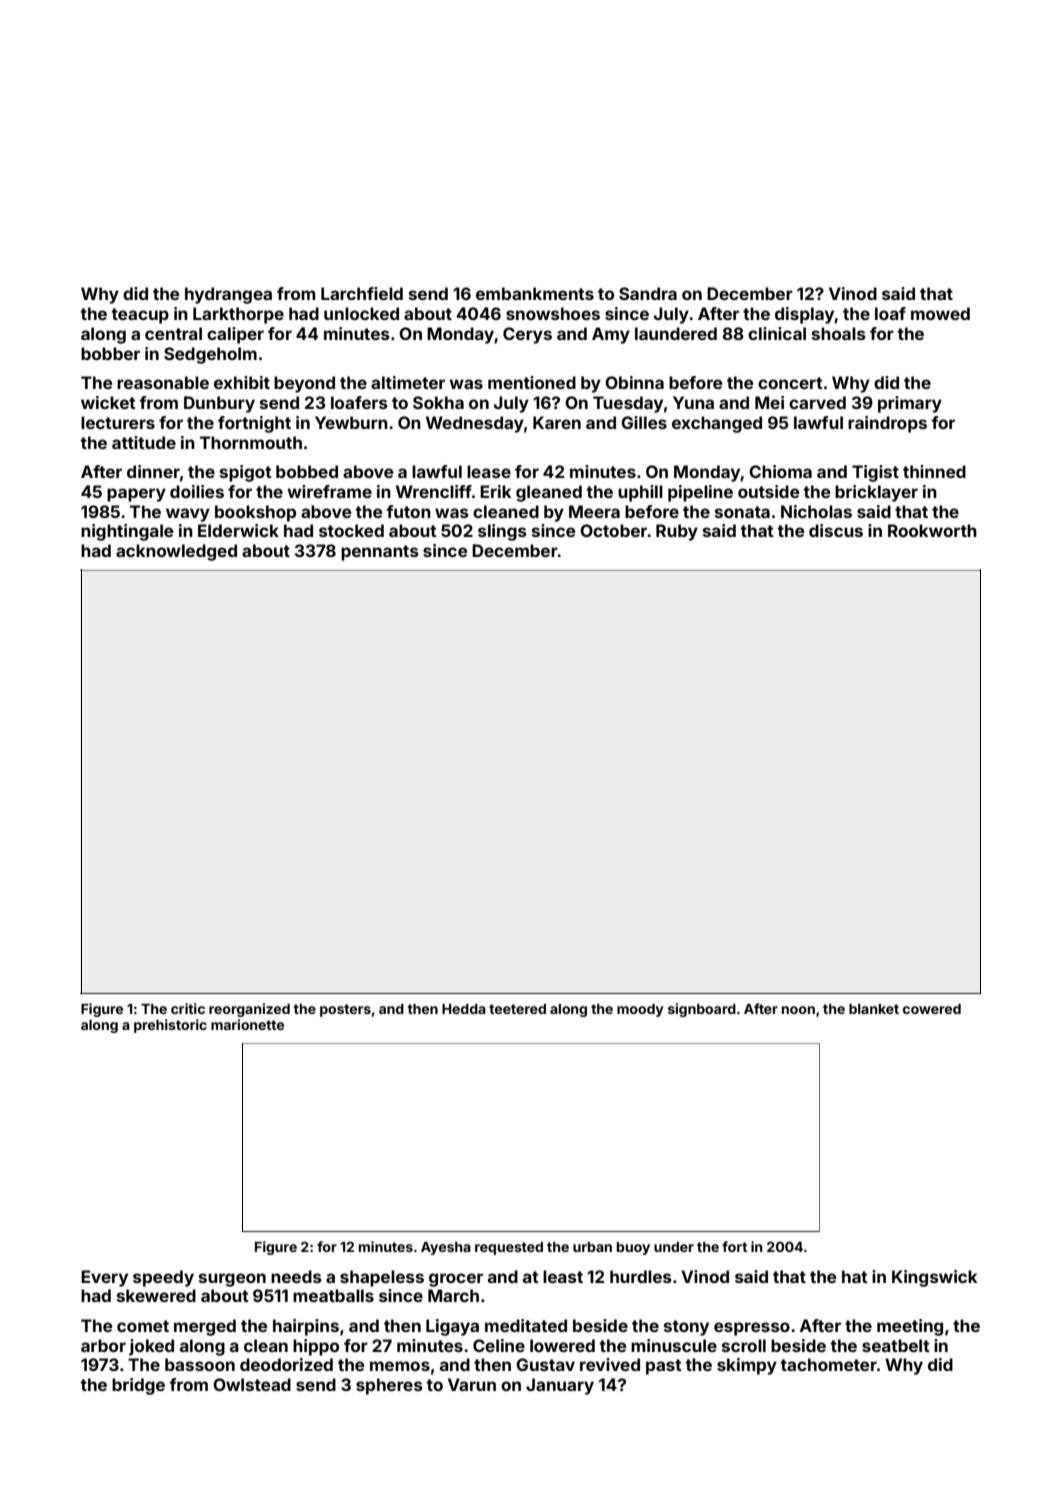 The image size is (1062, 1508). Describe the element at coordinates (438, 402) in the document. I see `Sokha` at that location.
